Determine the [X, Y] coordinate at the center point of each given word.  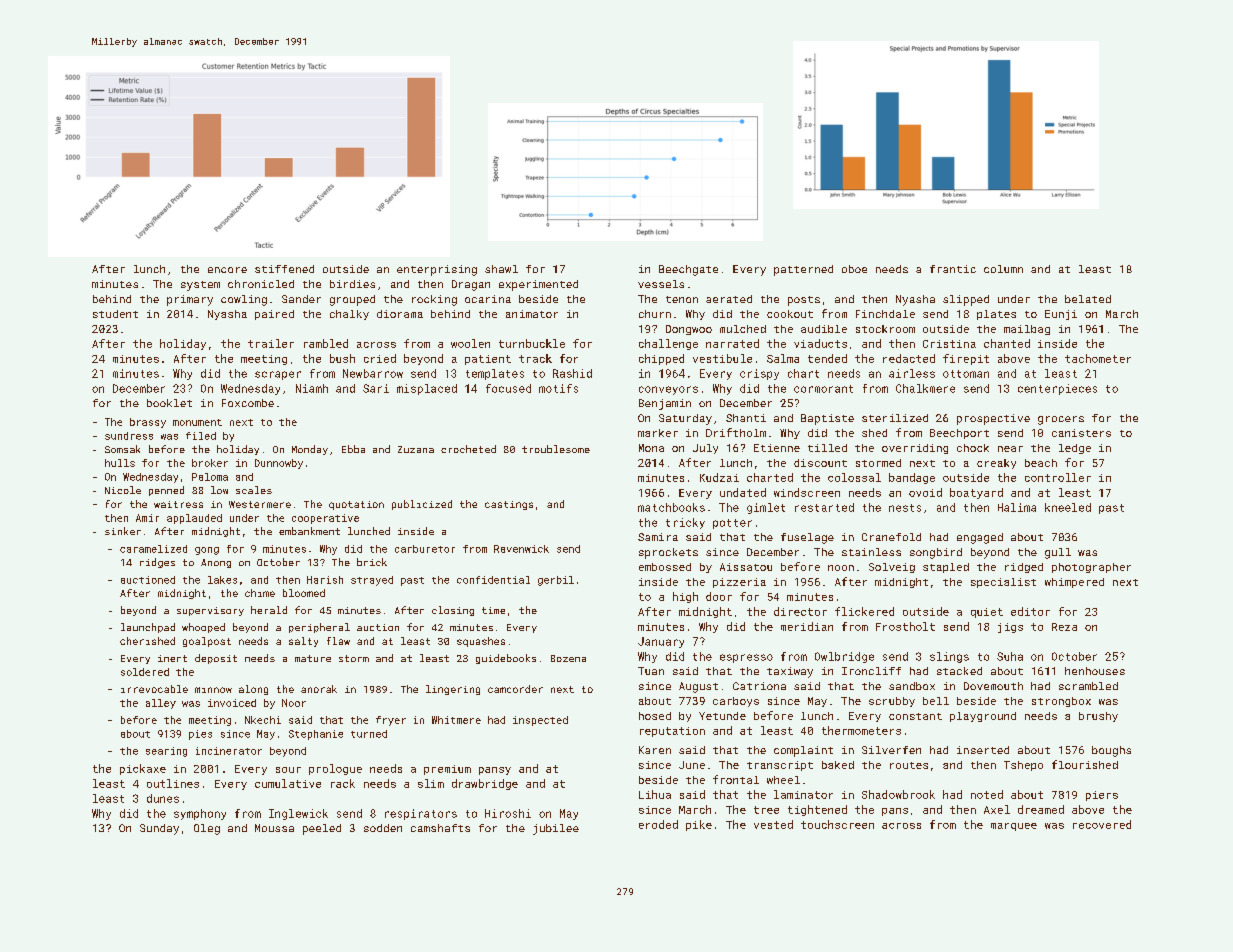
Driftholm [736, 432]
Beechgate [688, 270]
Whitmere [456, 720]
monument [197, 422]
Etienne [777, 448]
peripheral [319, 628]
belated [1088, 299]
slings [949, 657]
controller [1058, 477]
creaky [996, 464]
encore [227, 270]
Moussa [274, 828]
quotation [356, 505]
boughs [1111, 751]
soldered [145, 672]
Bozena [568, 658]
